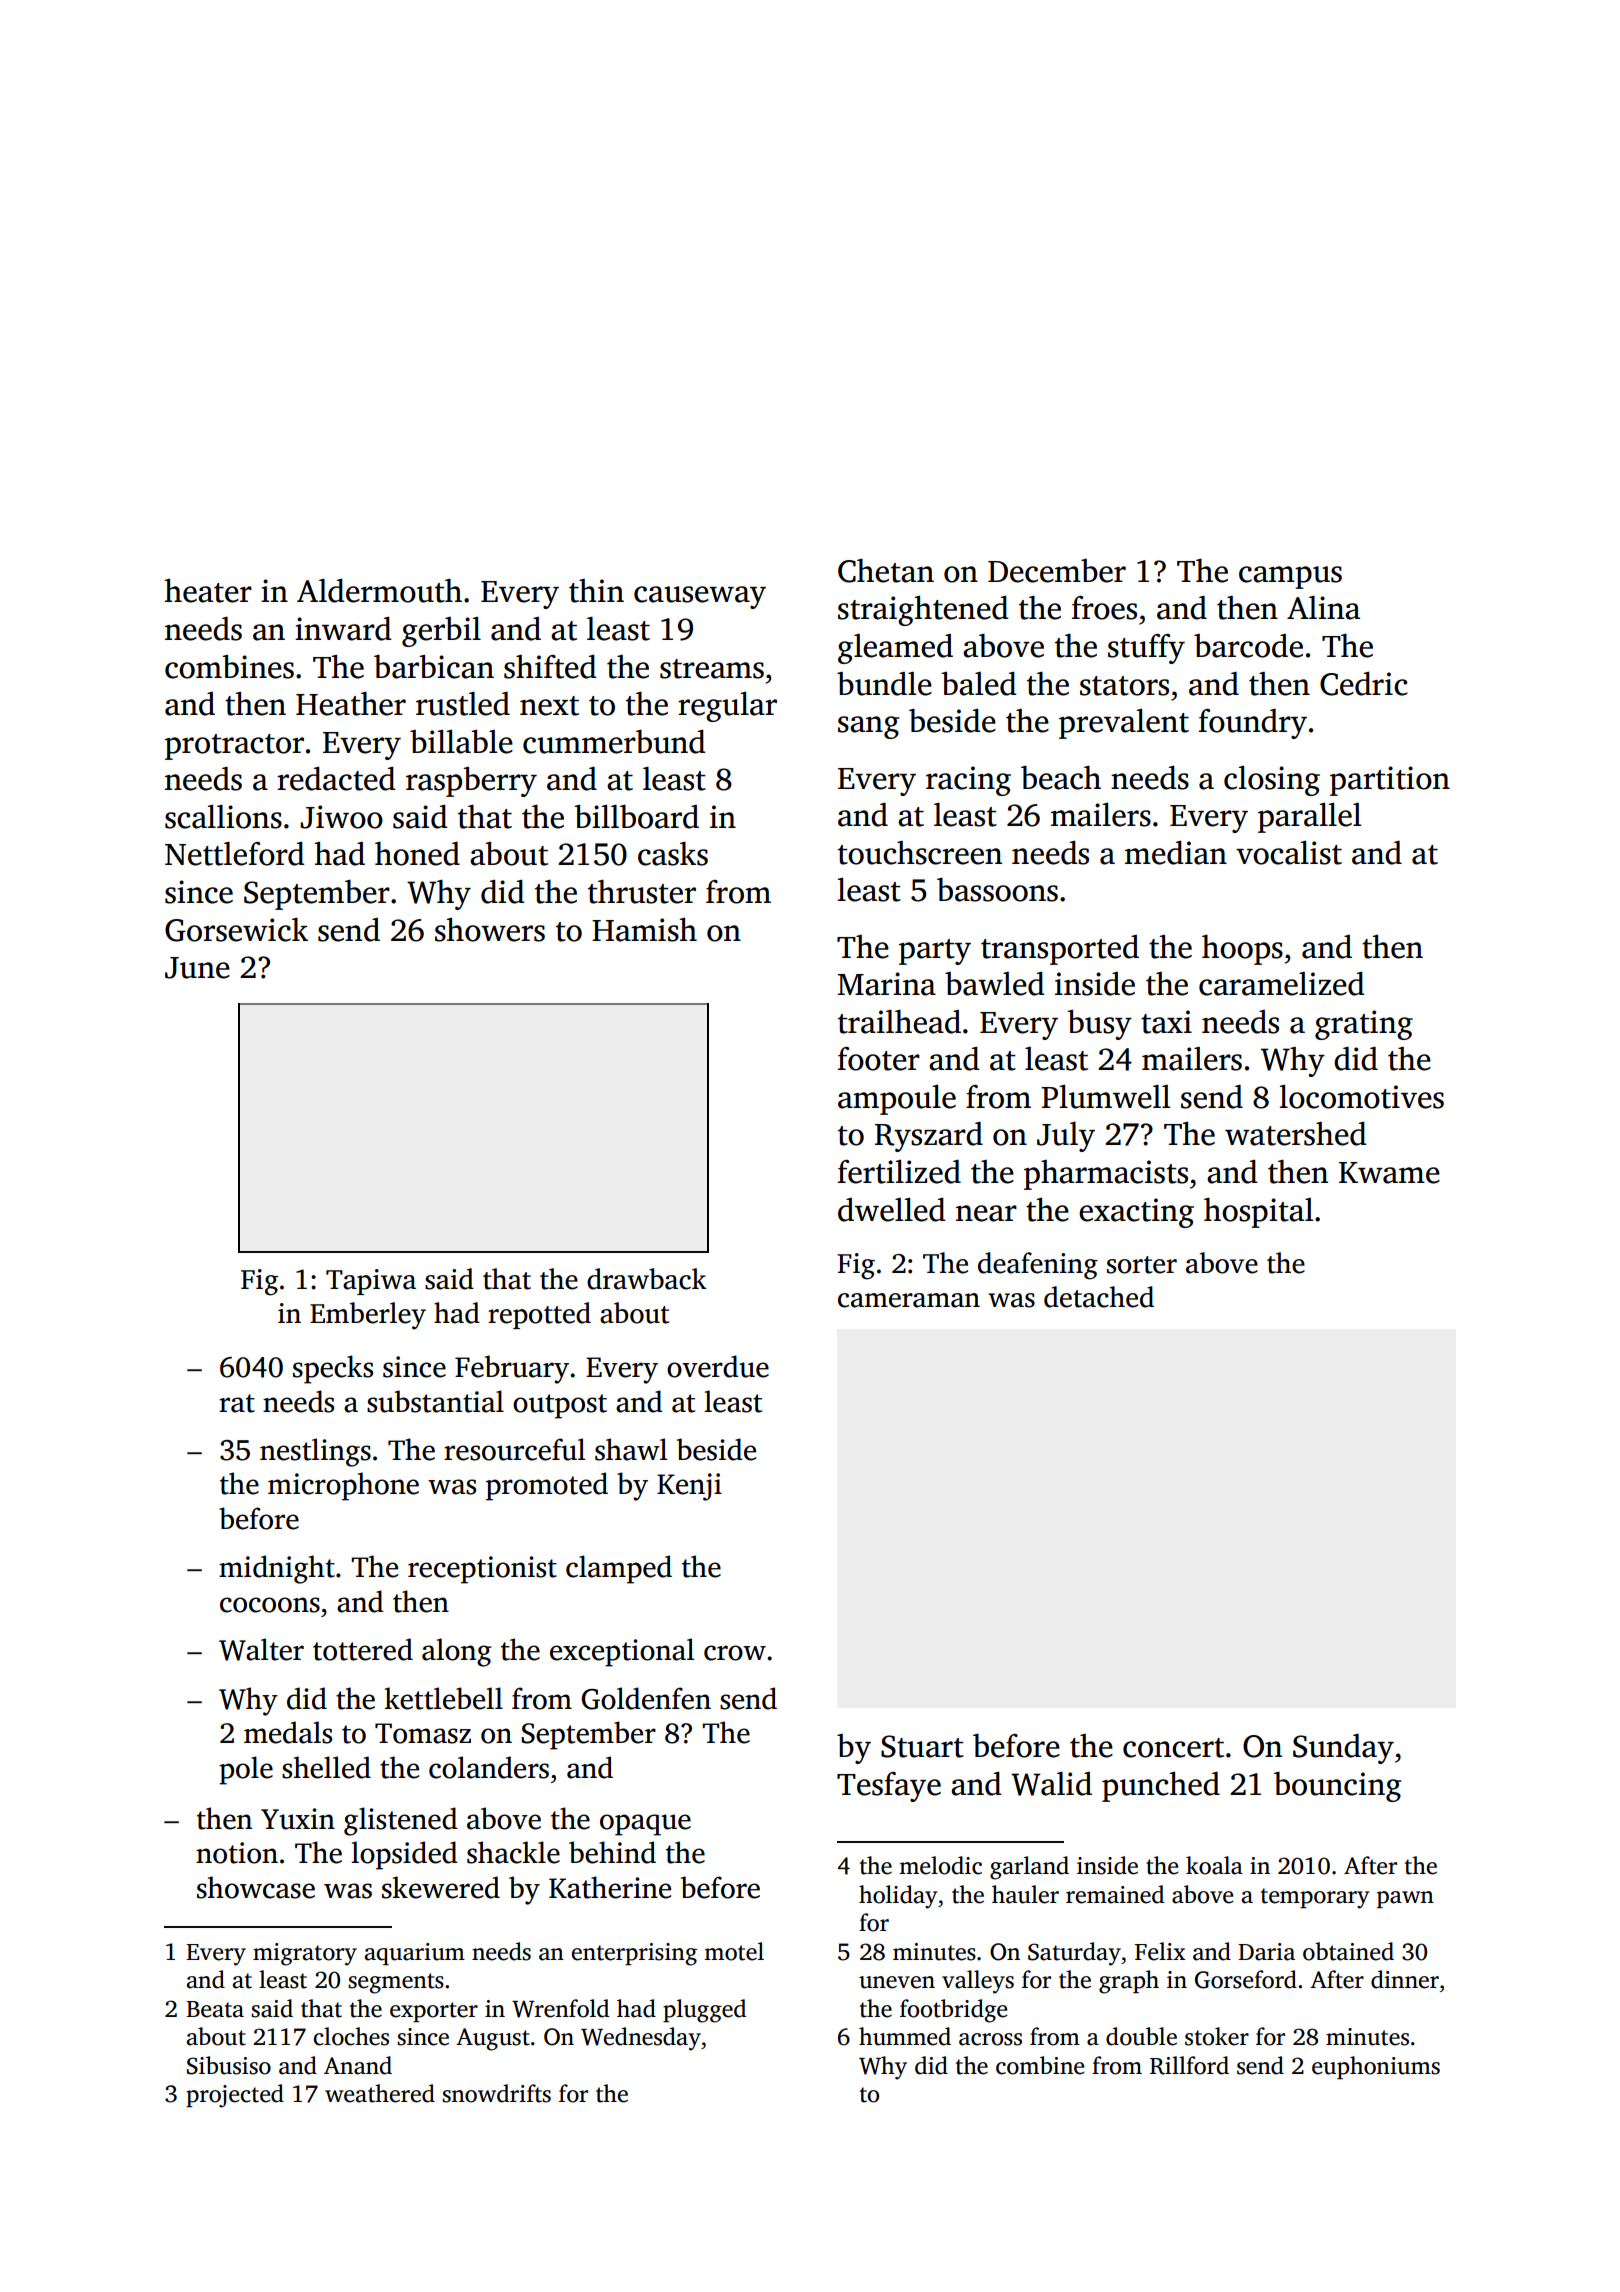  Describe the element at coordinates (379, 591) in the screenshot. I see `Aldermouth` at that location.
